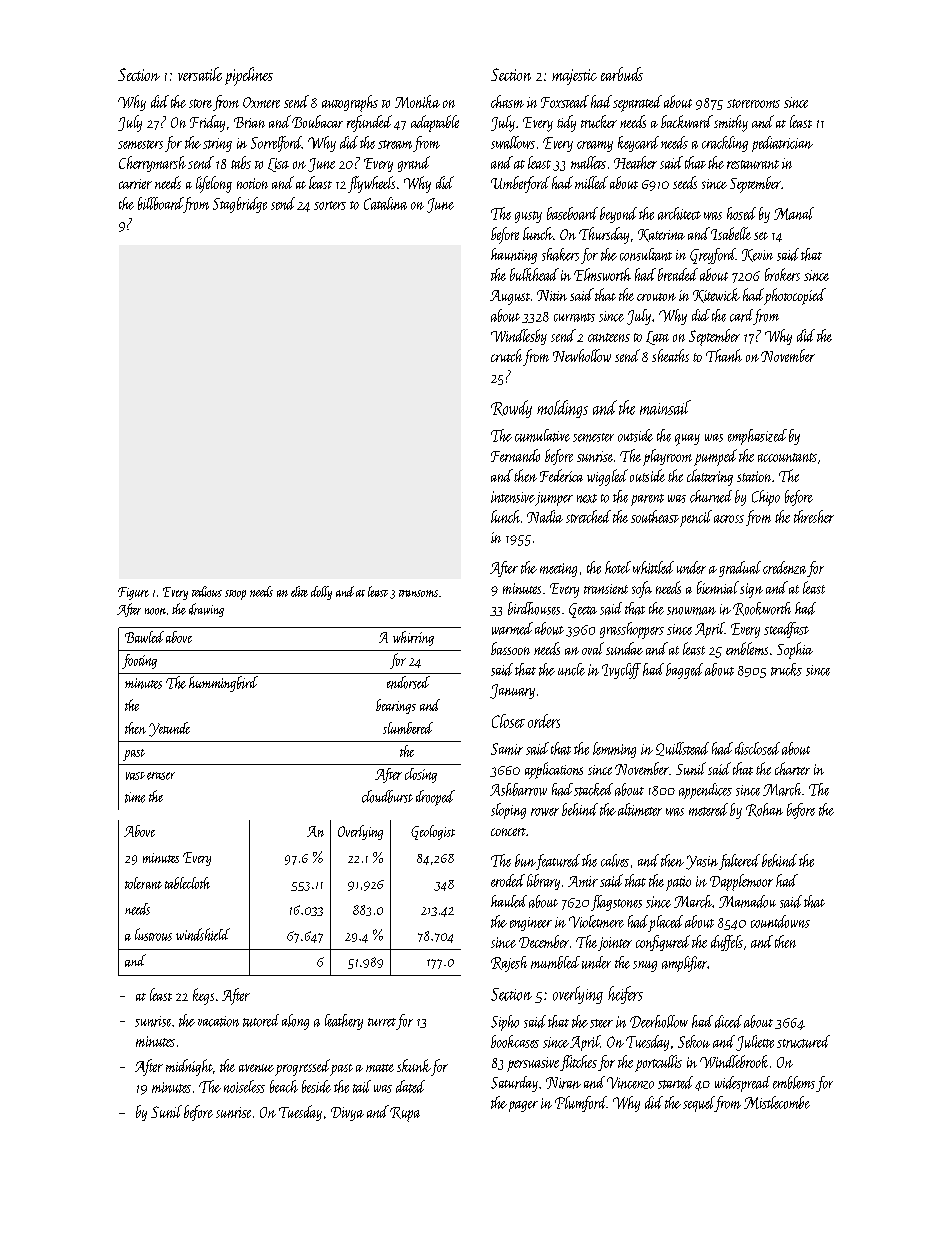  Describe the element at coordinates (240, 205) in the screenshot. I see `Stagbridge` at that location.
